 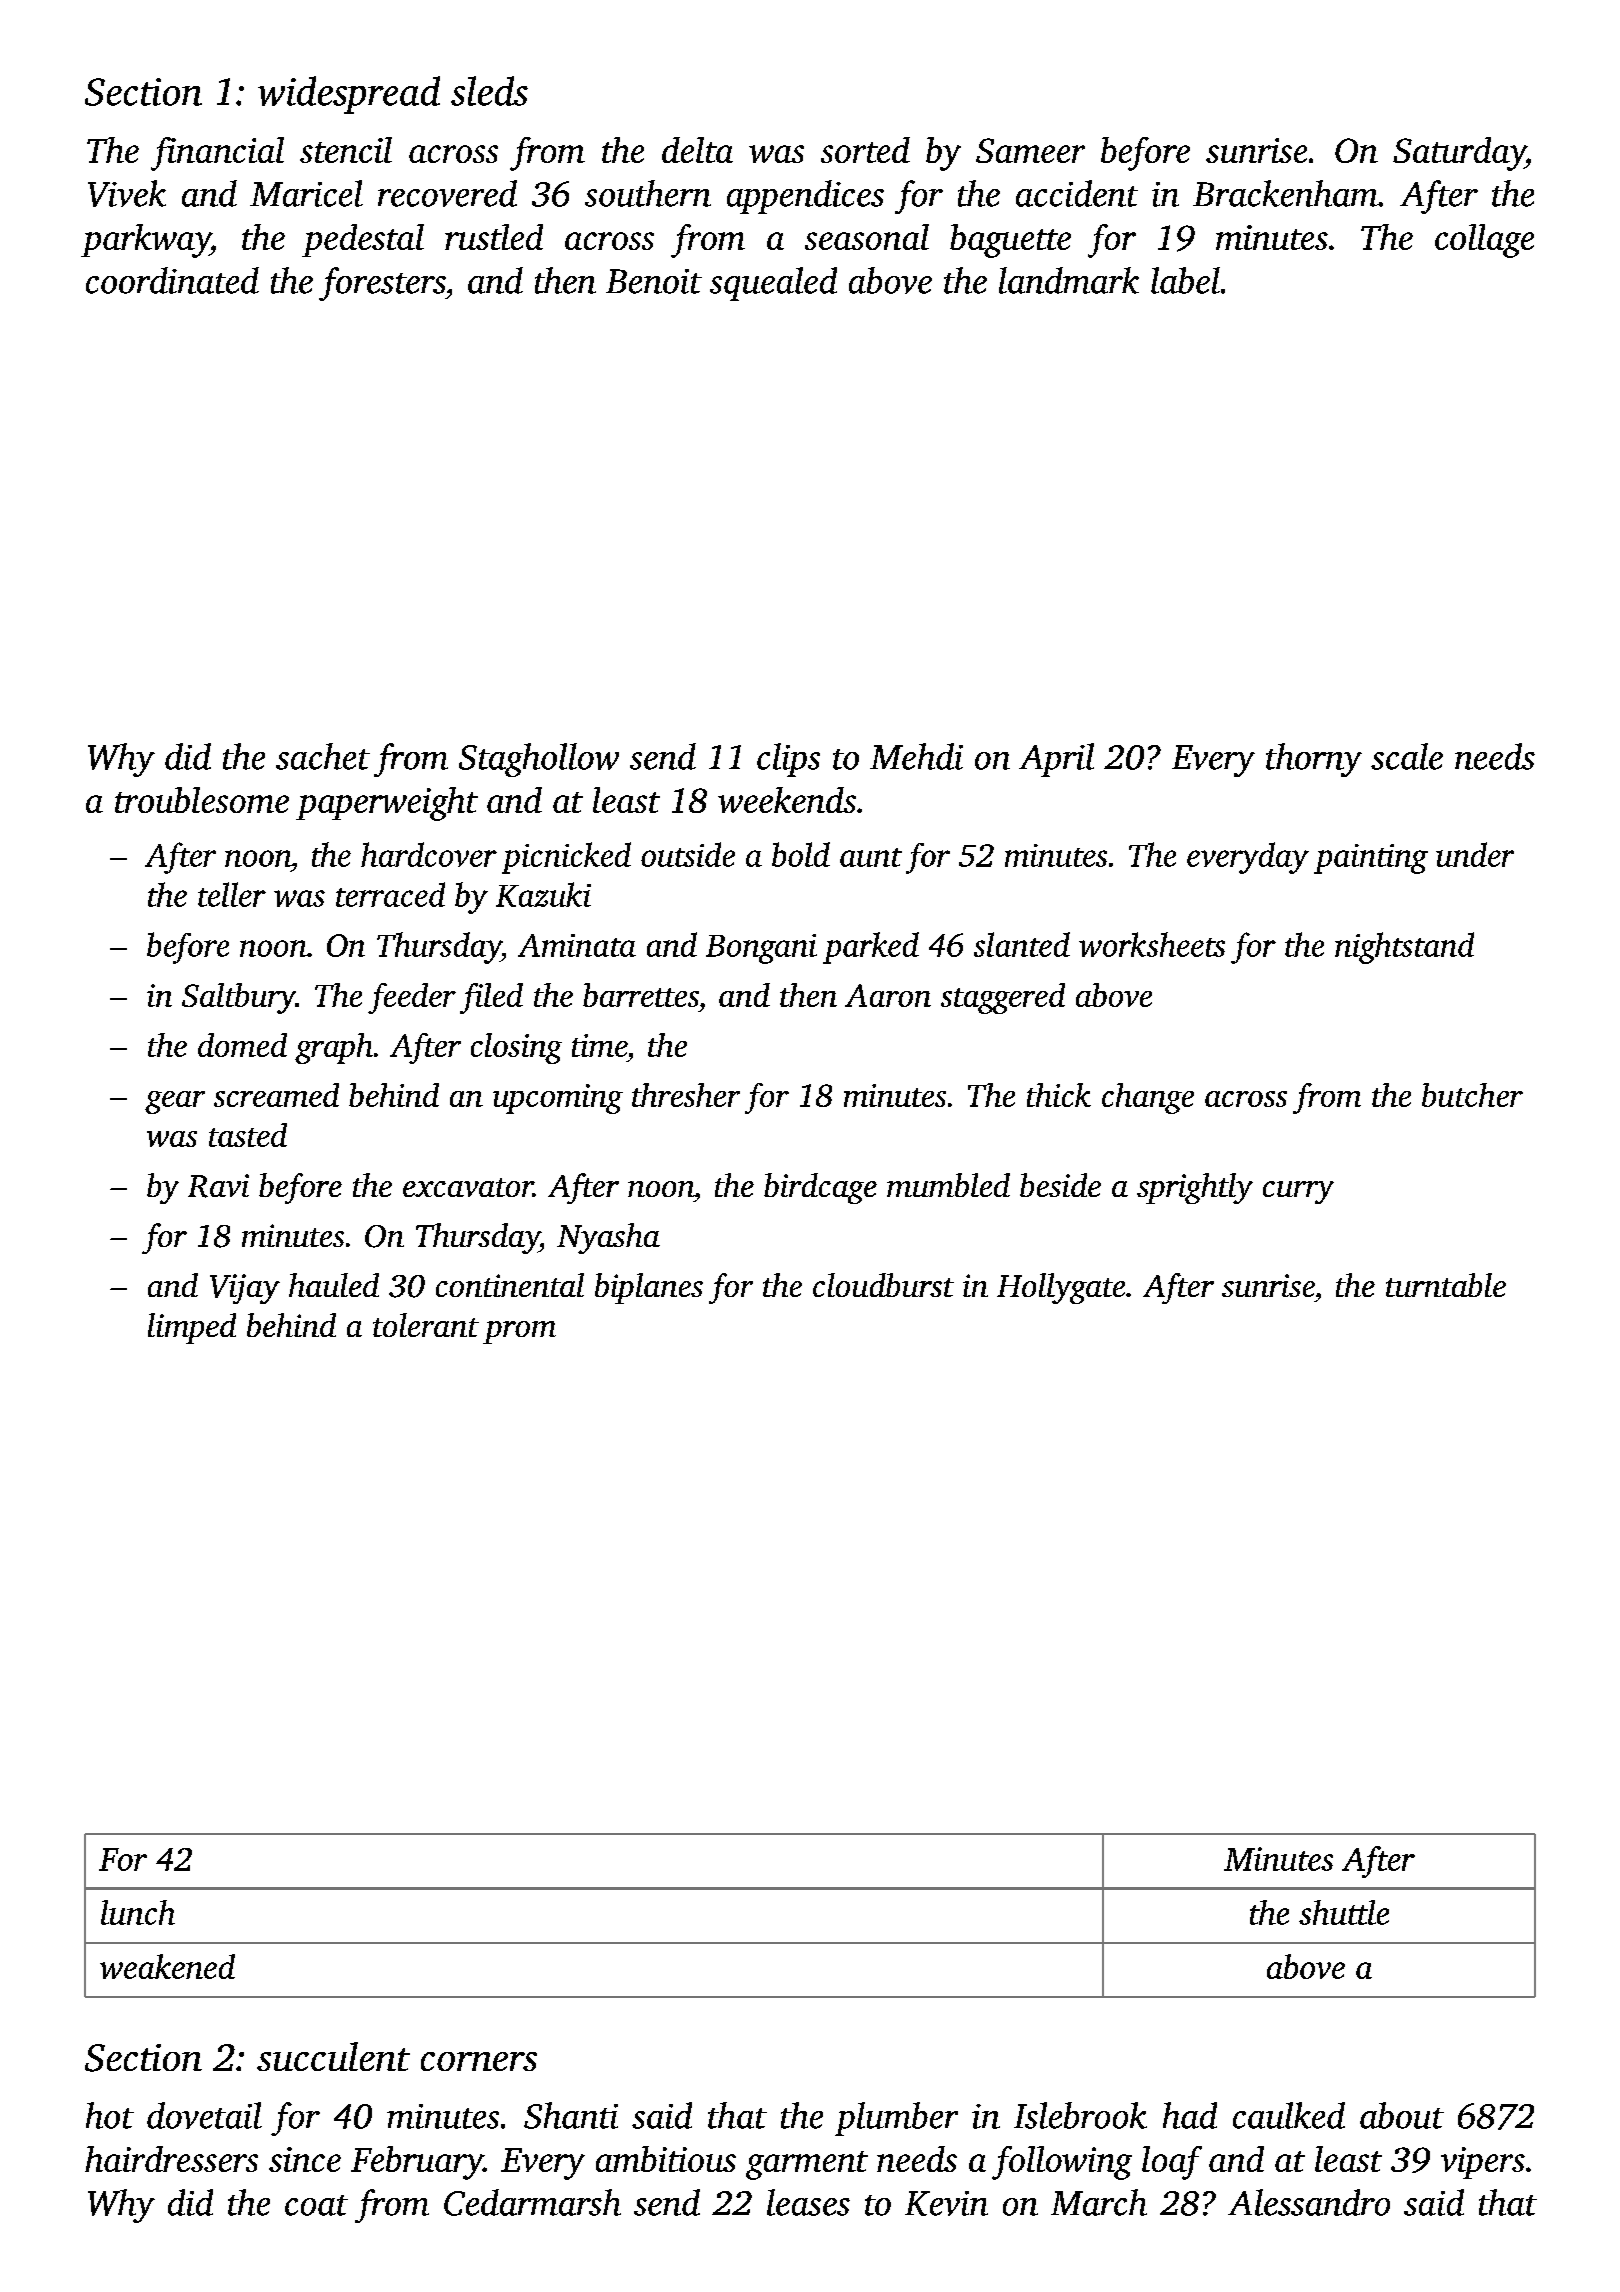 I want to click on financial, so click(x=217, y=154).
